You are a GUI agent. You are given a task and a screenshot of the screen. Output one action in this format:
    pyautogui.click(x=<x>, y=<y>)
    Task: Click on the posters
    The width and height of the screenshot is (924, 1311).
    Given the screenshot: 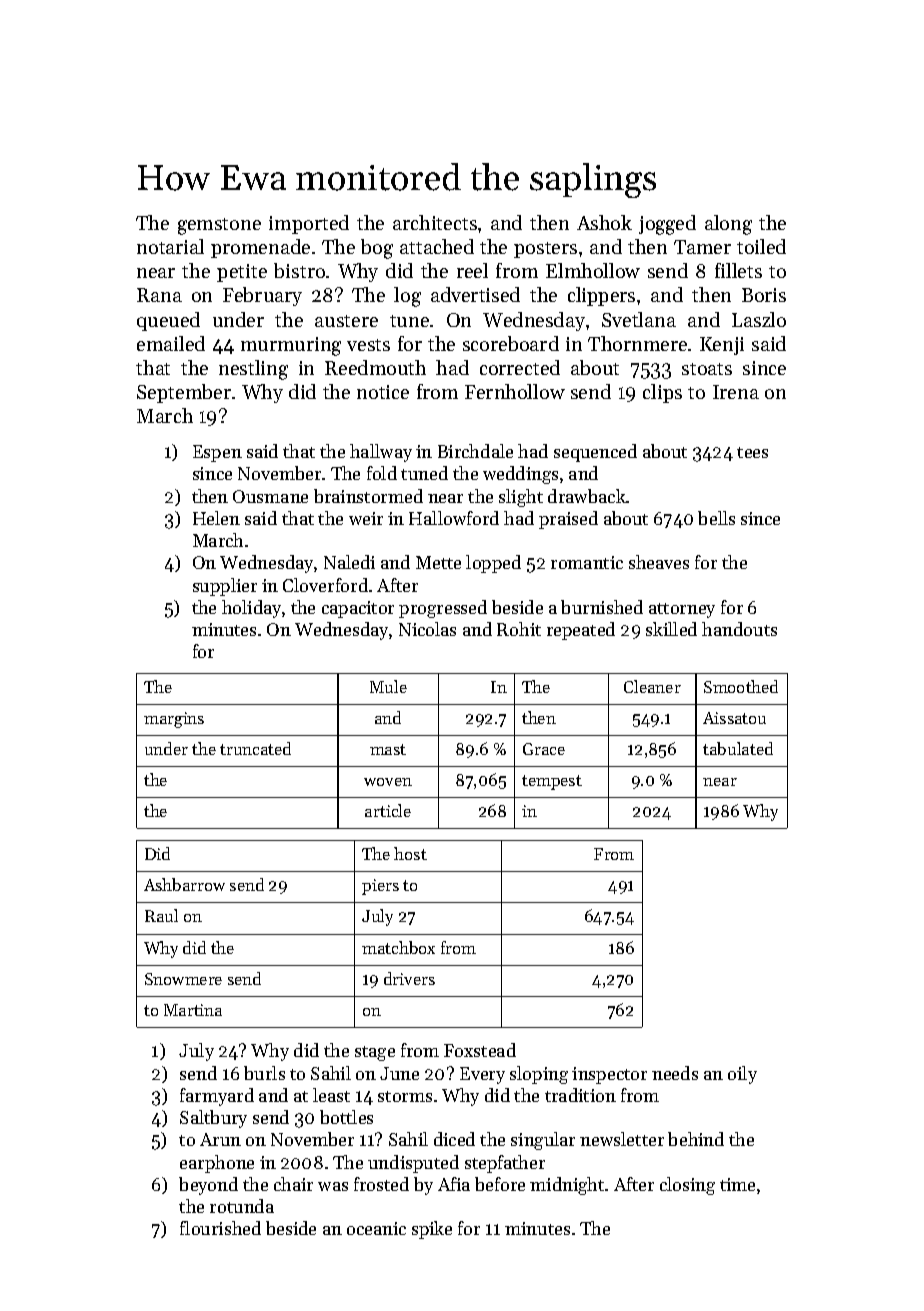 What is the action you would take?
    pyautogui.click(x=545, y=250)
